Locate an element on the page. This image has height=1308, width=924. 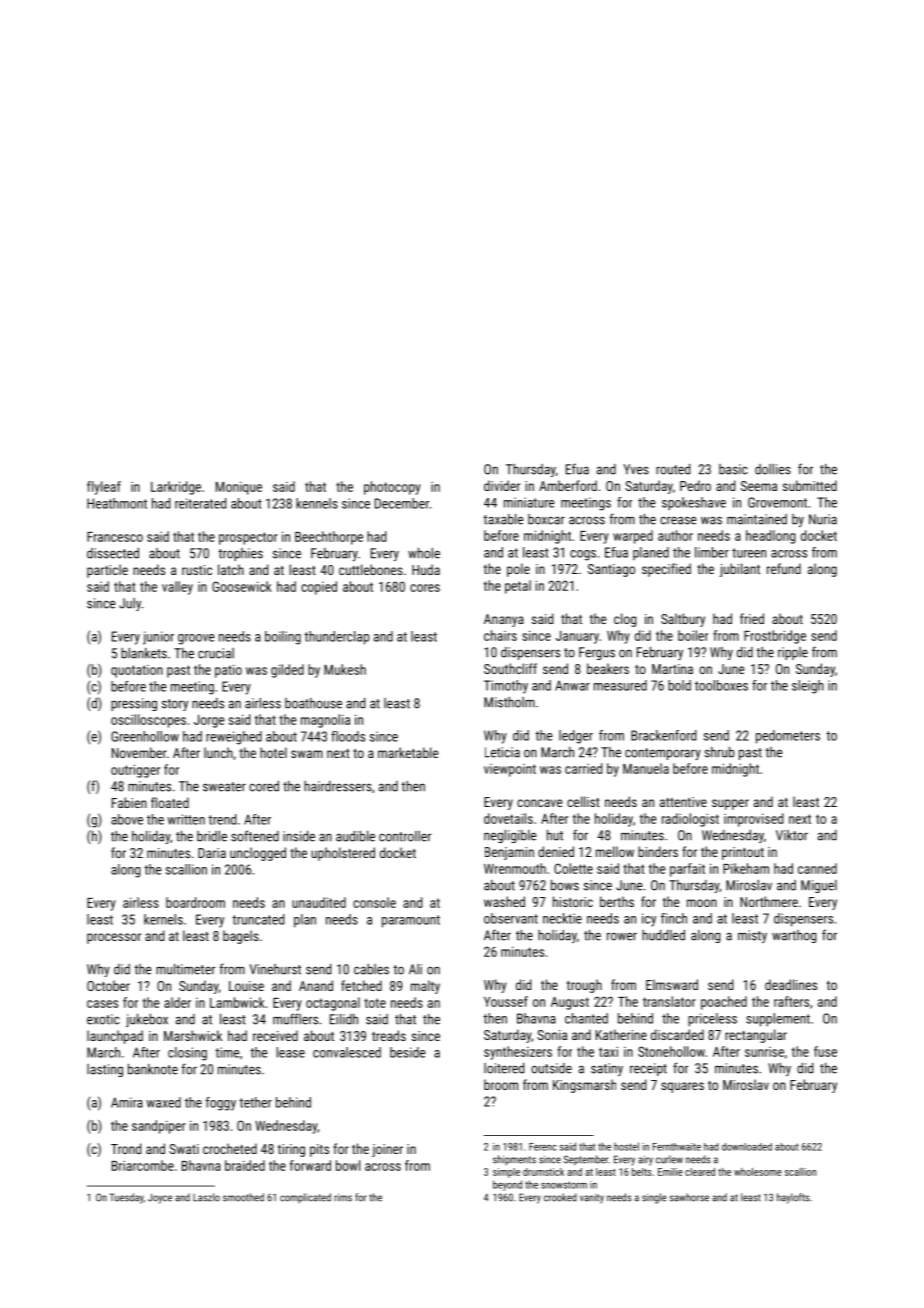
January is located at coordinates (577, 637).
